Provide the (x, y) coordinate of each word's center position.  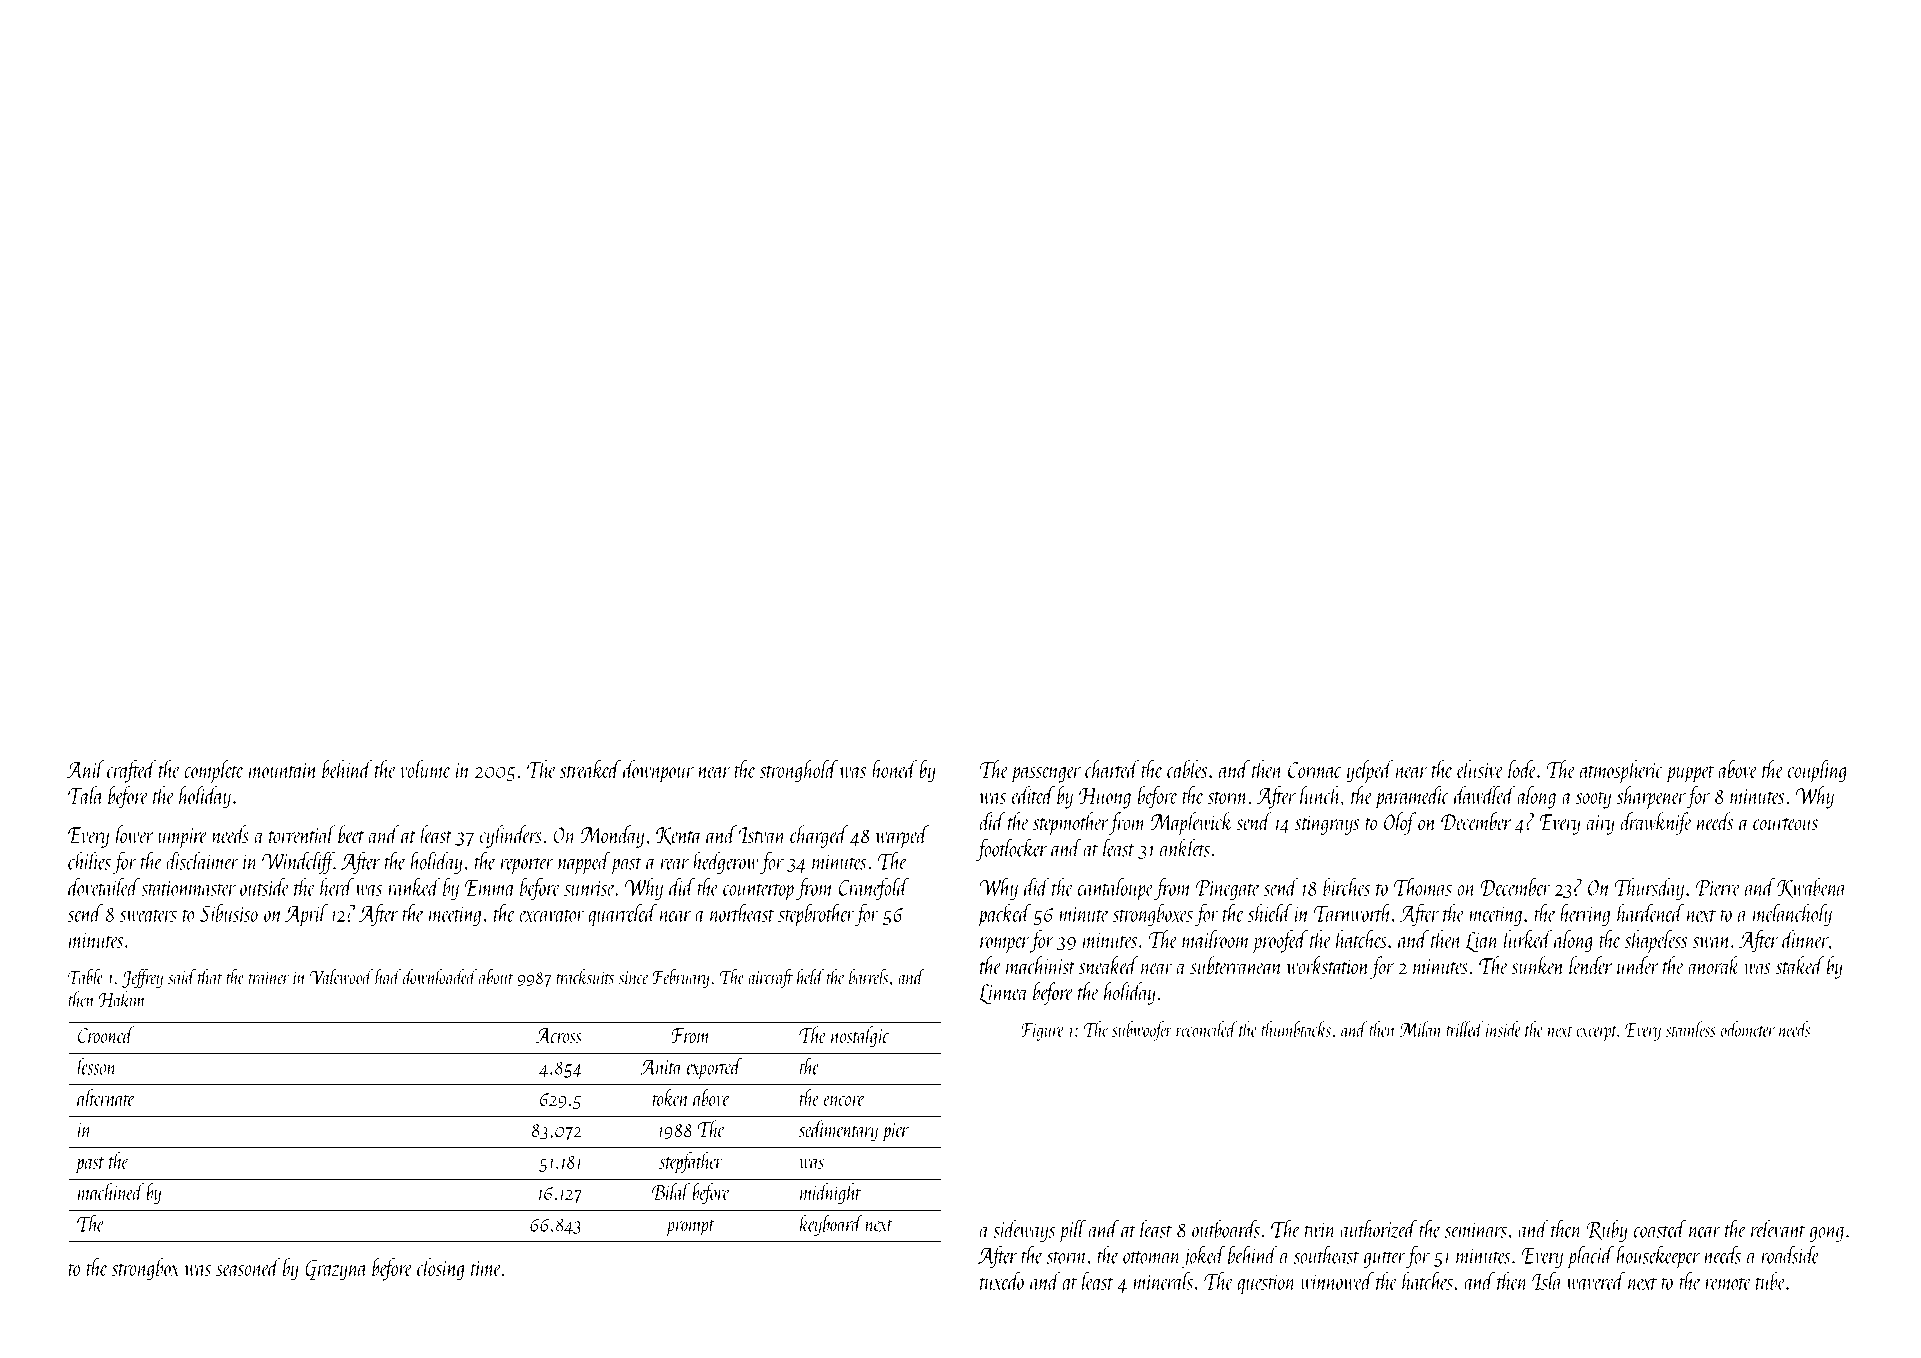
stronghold (799, 771)
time (486, 1268)
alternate (106, 1097)
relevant (1778, 1228)
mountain (283, 770)
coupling (1817, 771)
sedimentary (838, 1131)
